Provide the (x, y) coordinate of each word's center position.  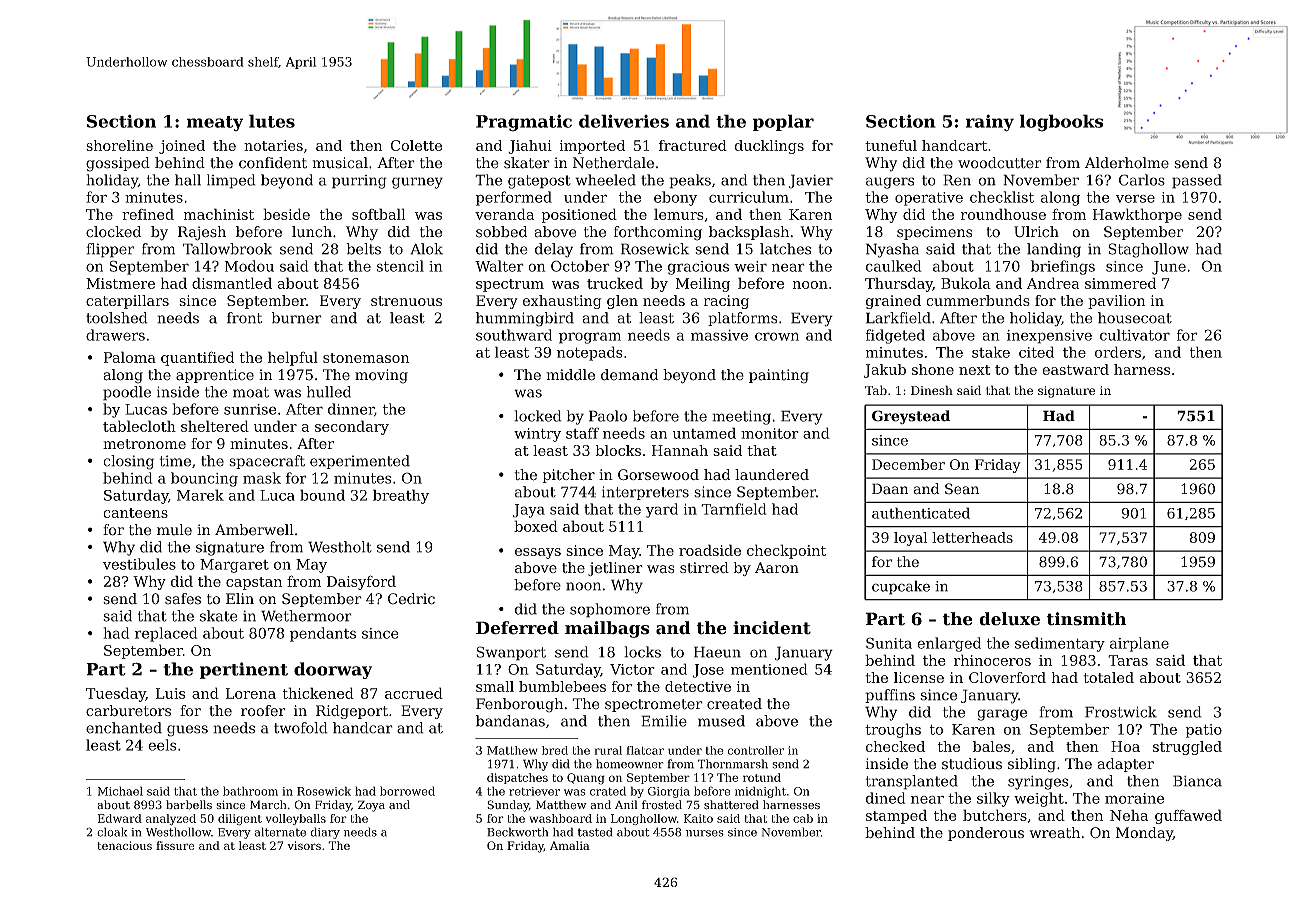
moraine (1134, 798)
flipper (110, 250)
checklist (1002, 197)
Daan (890, 489)
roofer (263, 710)
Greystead (911, 417)
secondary (352, 427)
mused (721, 721)
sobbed (501, 232)
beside (286, 214)
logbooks (1061, 123)
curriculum (749, 197)
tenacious (124, 845)
